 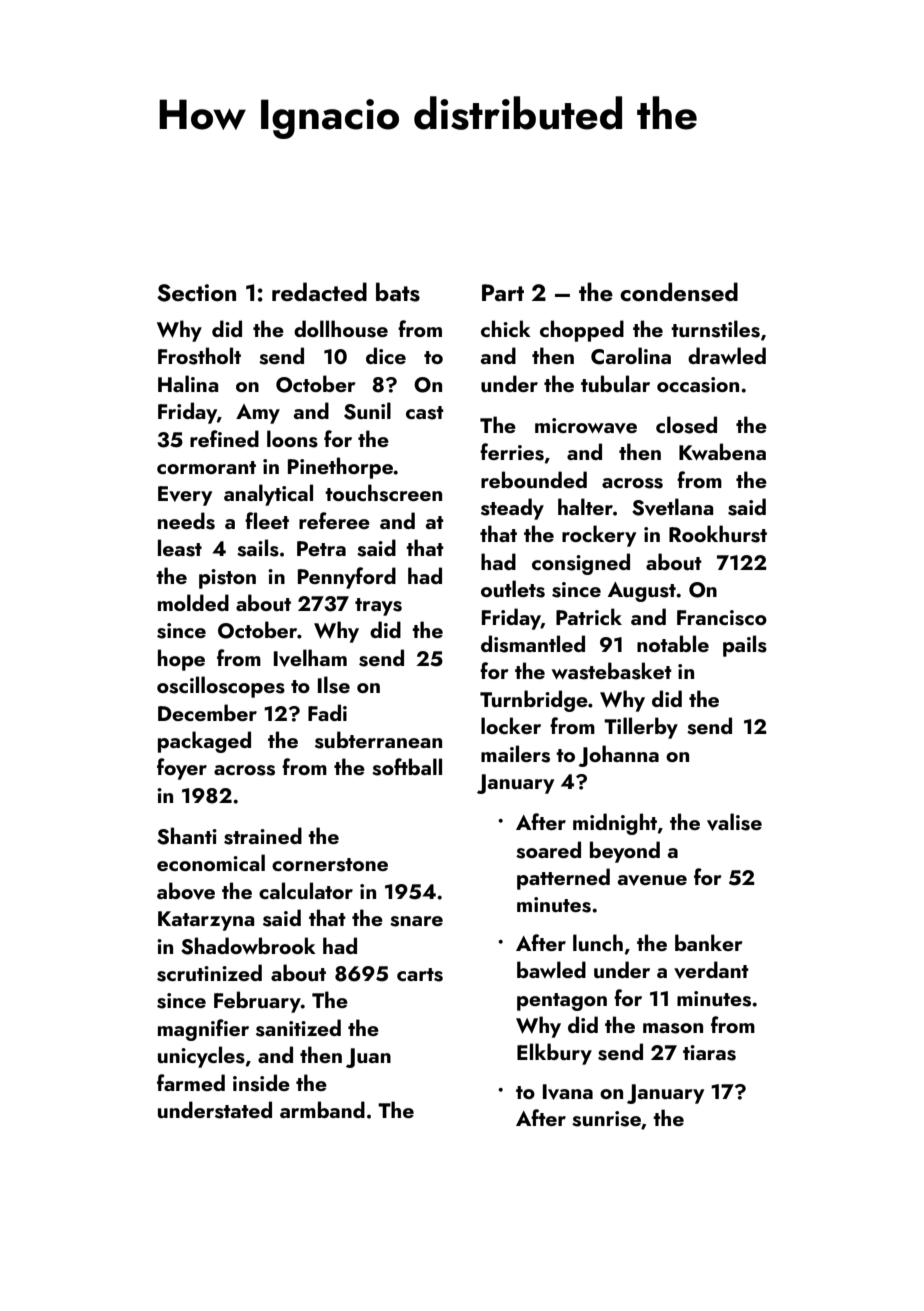 What do you see at coordinates (425, 413) in the image?
I see `cast` at bounding box center [425, 413].
